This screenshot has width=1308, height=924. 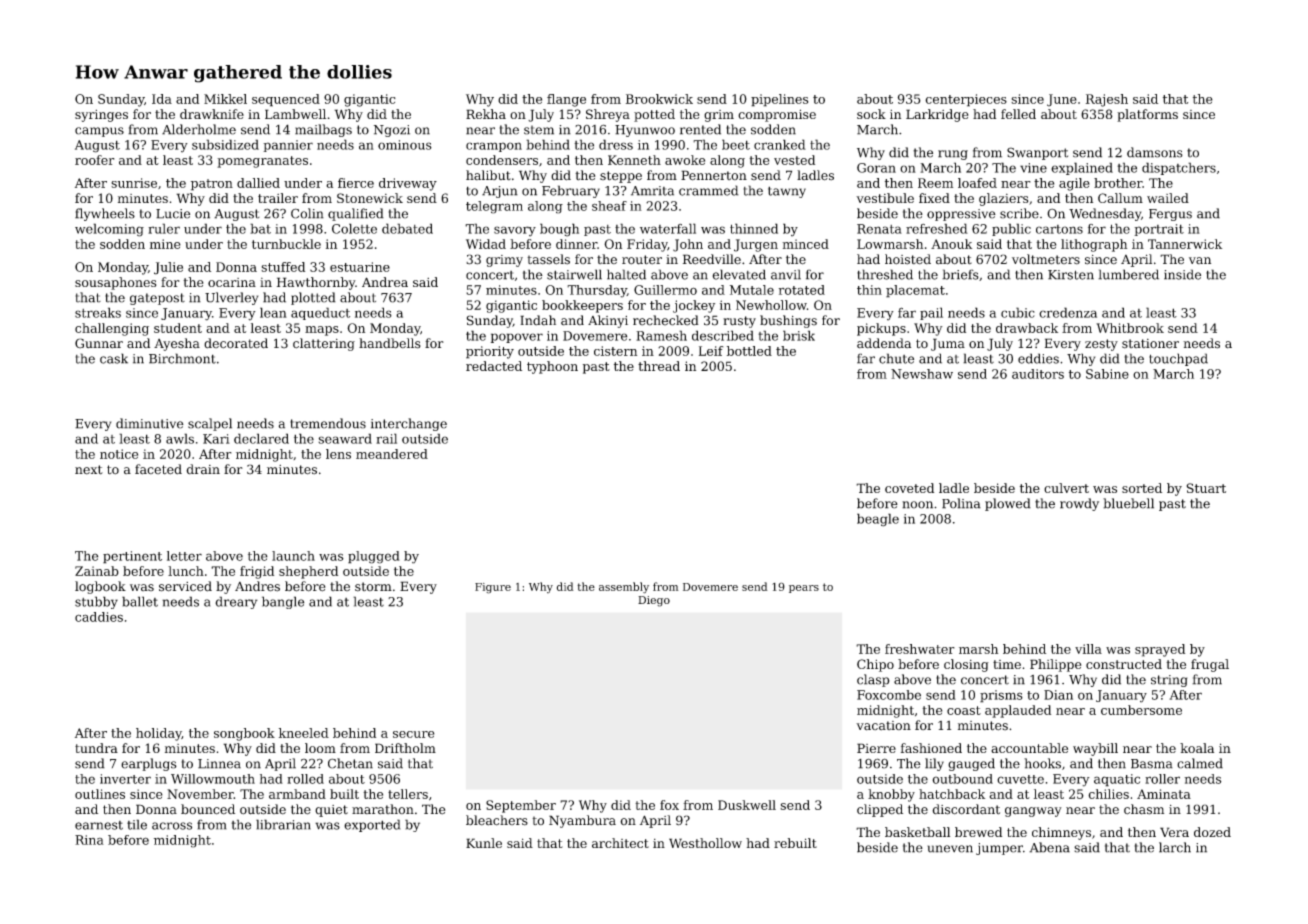 What do you see at coordinates (1175, 847) in the screenshot?
I see `larch` at bounding box center [1175, 847].
